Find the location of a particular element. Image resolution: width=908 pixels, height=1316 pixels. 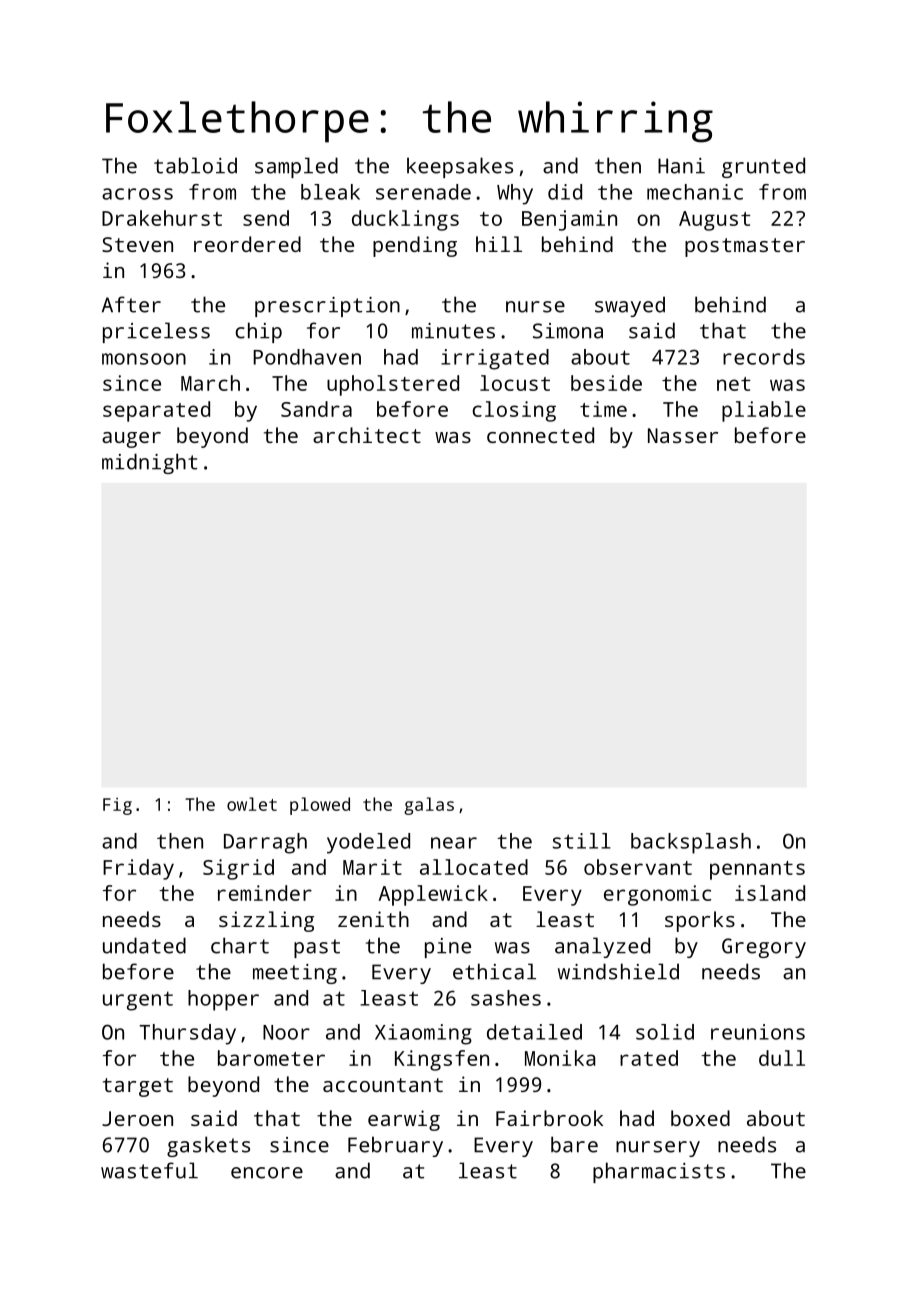

wasteful is located at coordinates (149, 1170).
